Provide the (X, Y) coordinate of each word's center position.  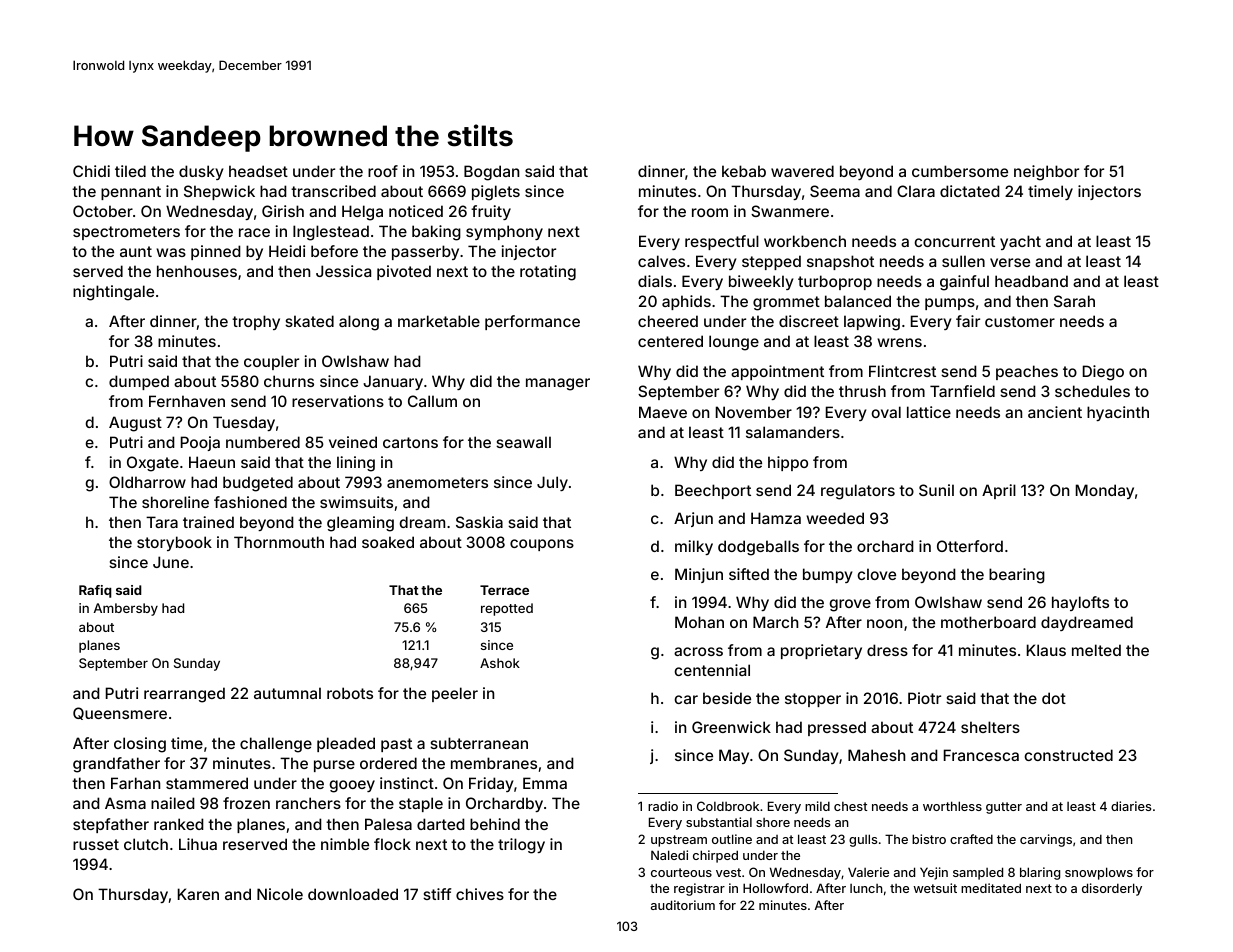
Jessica (343, 271)
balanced (858, 301)
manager (558, 384)
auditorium (683, 905)
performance (532, 322)
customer (1020, 321)
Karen (198, 894)
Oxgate (153, 464)
